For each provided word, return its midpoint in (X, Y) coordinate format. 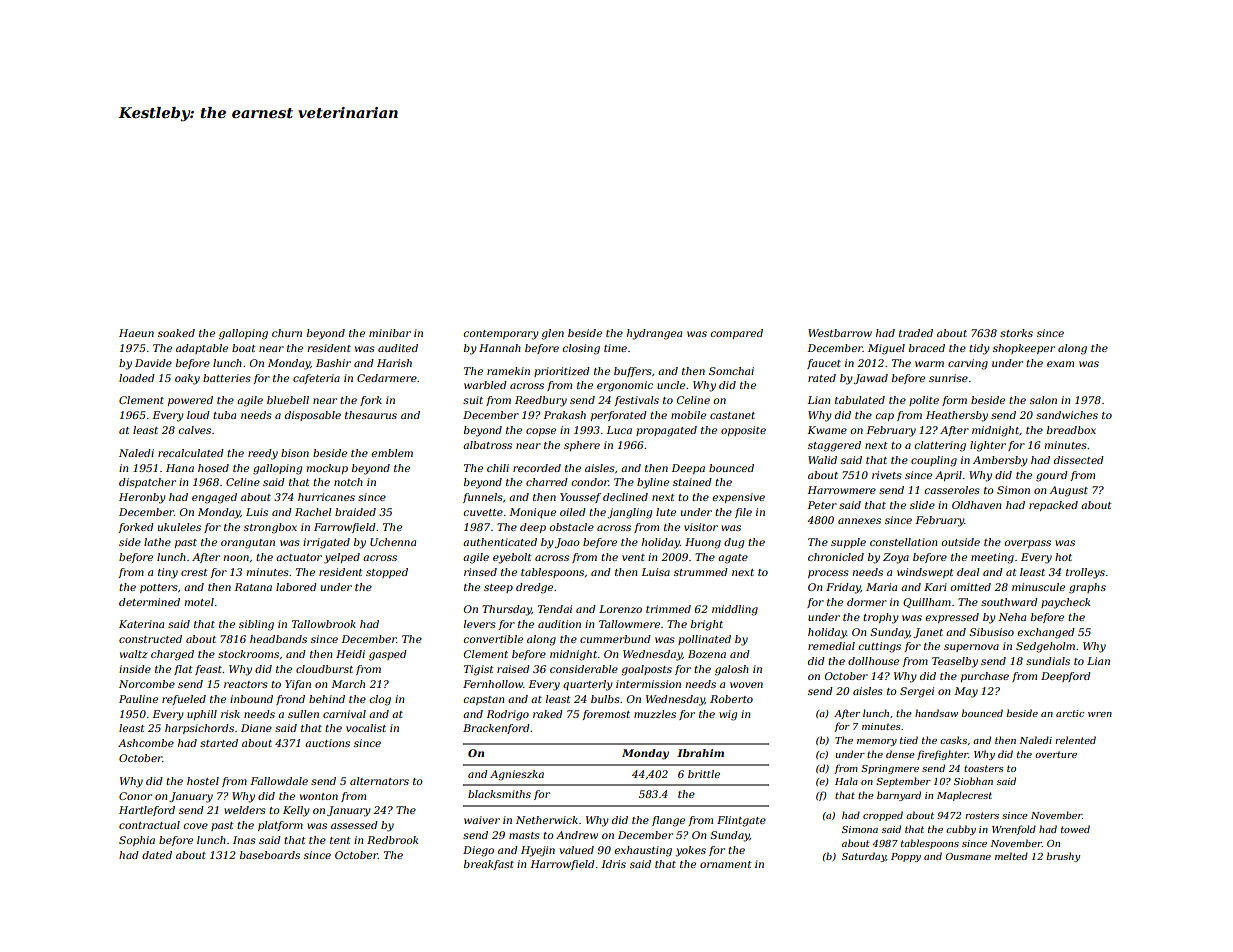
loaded (137, 378)
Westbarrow (840, 333)
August (1068, 491)
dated (157, 855)
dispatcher (147, 483)
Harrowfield (562, 865)
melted (1011, 856)
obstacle (571, 527)
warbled (485, 385)
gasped (388, 655)
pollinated (704, 640)
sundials (1048, 661)
